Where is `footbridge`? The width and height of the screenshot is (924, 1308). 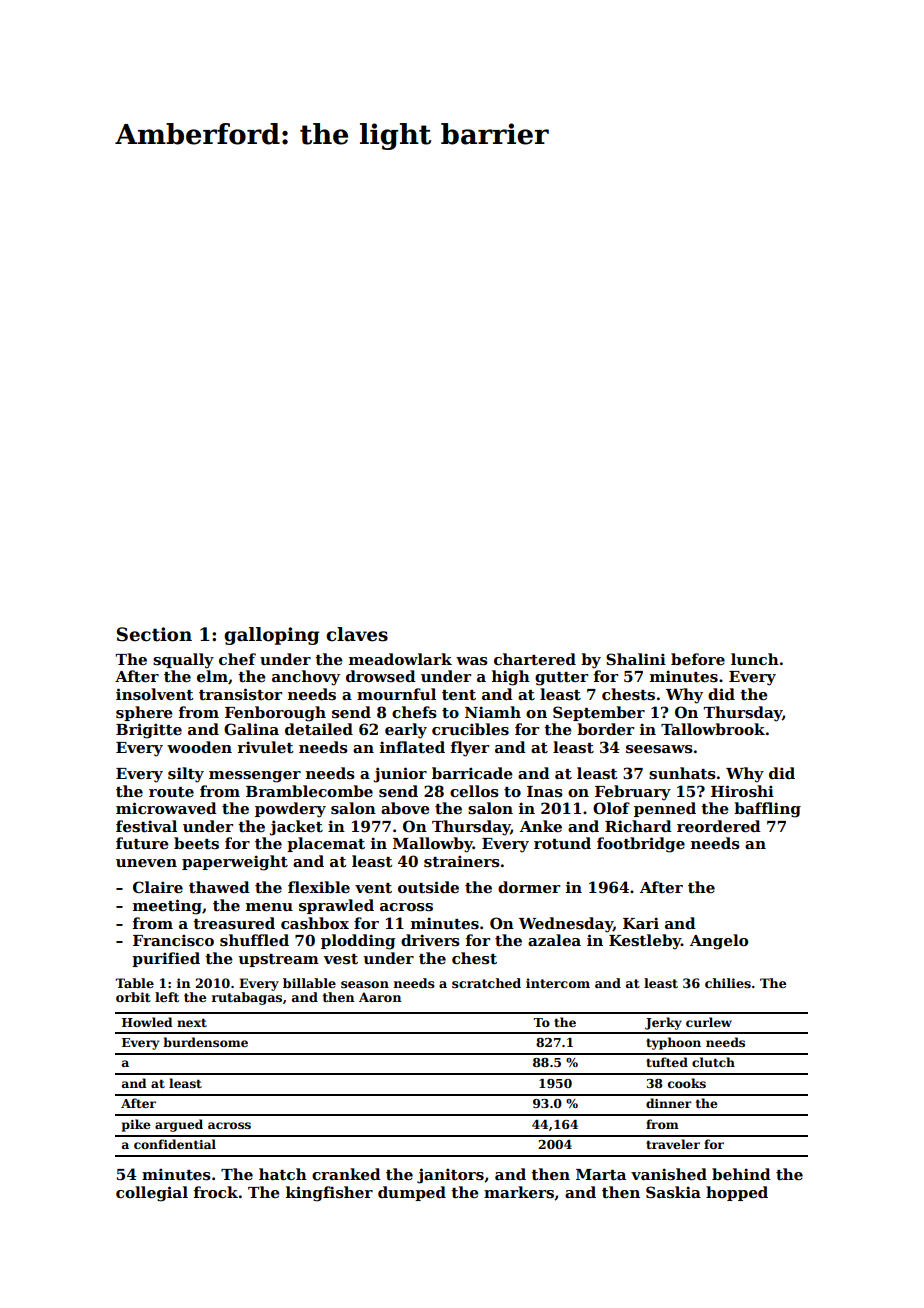 footbridge is located at coordinates (641, 845).
